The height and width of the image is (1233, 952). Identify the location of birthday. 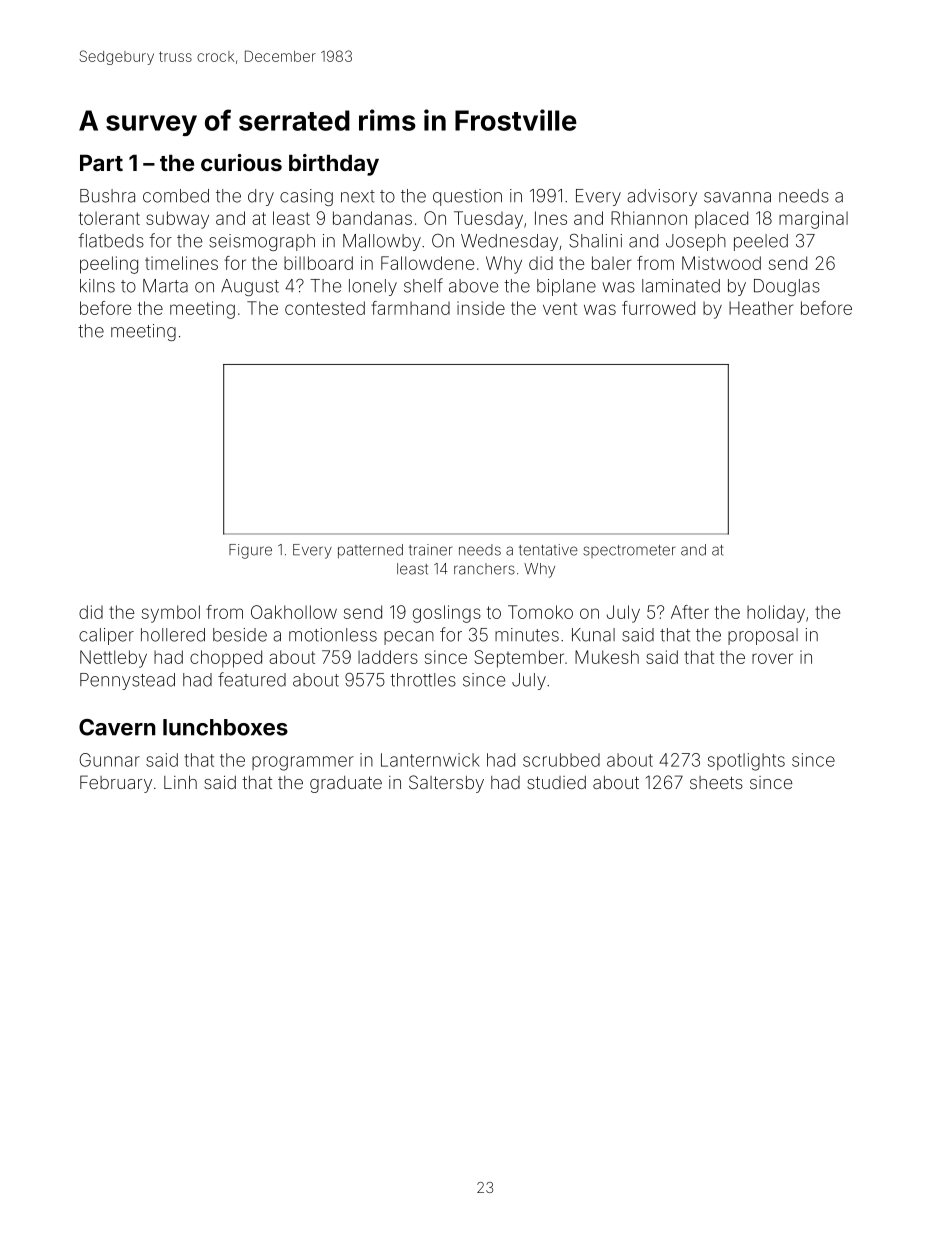
(334, 165).
